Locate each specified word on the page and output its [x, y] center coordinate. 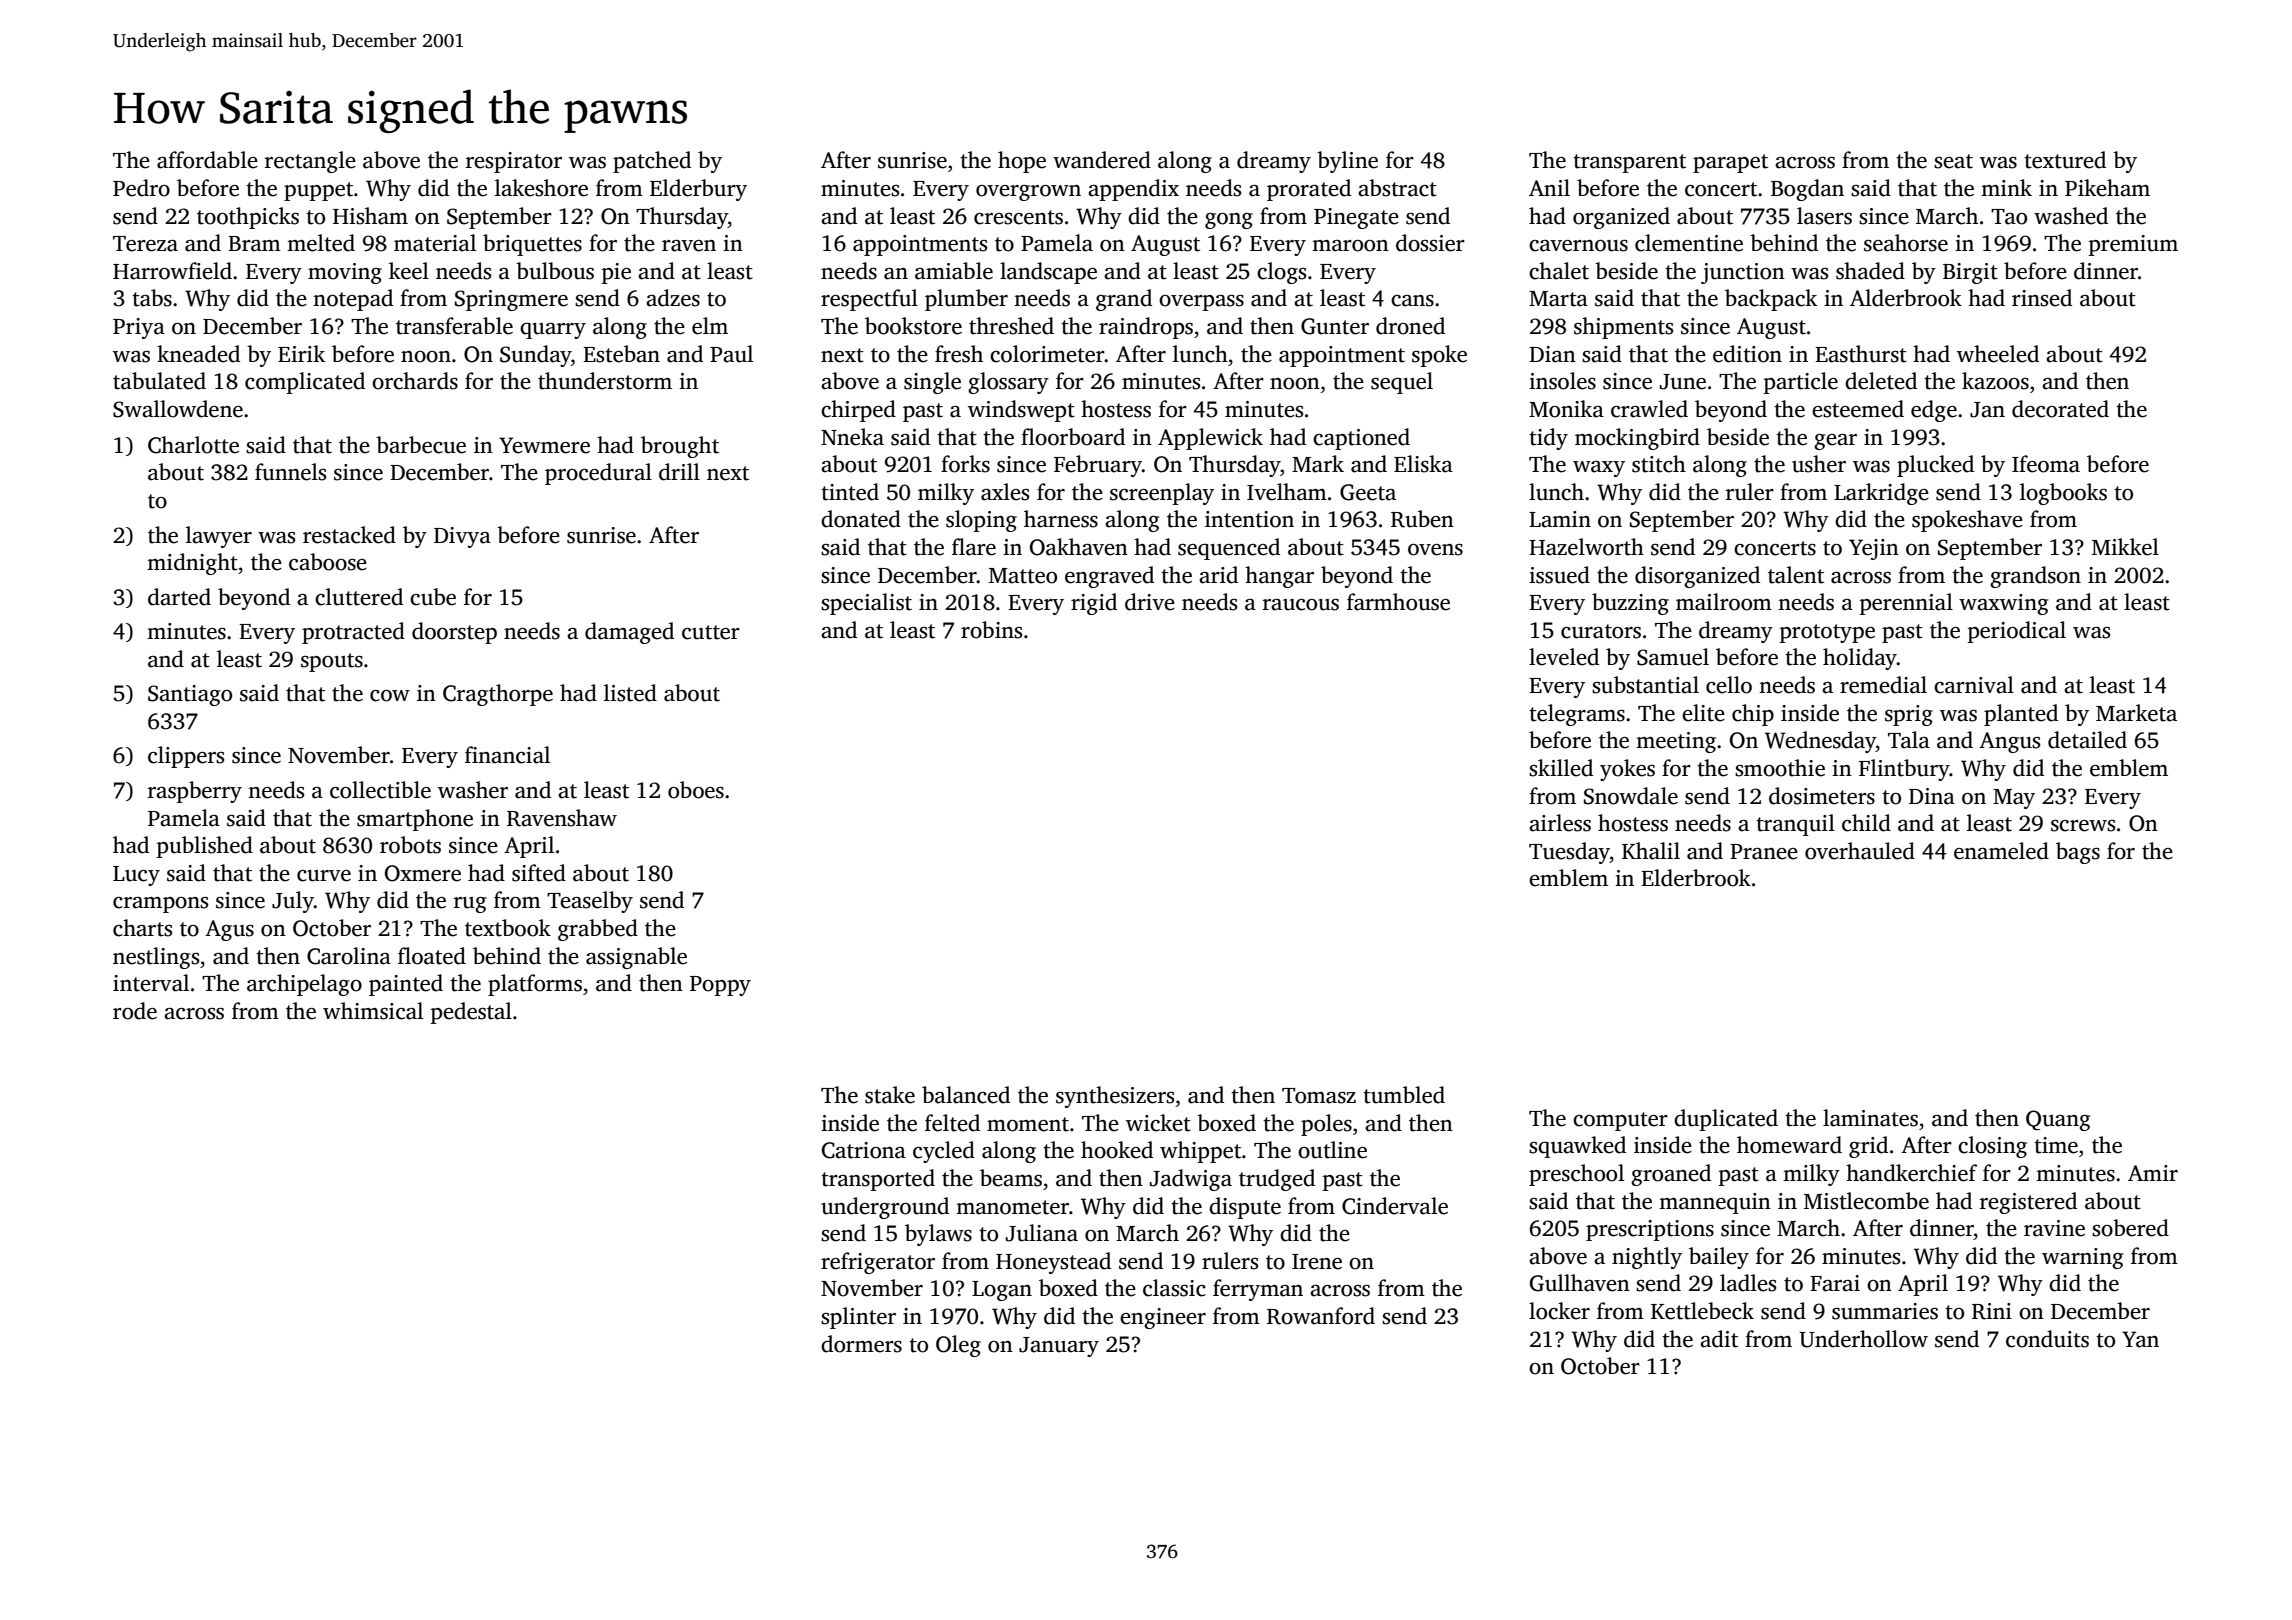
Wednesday [1820, 742]
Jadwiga [1191, 1180]
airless [1560, 823]
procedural [598, 474]
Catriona [864, 1150]
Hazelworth [1586, 547]
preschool [1576, 1175]
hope [1022, 162]
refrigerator [878, 1263]
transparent [1629, 163]
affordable [207, 160]
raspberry [195, 792]
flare [974, 547]
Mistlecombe [1866, 1201]
